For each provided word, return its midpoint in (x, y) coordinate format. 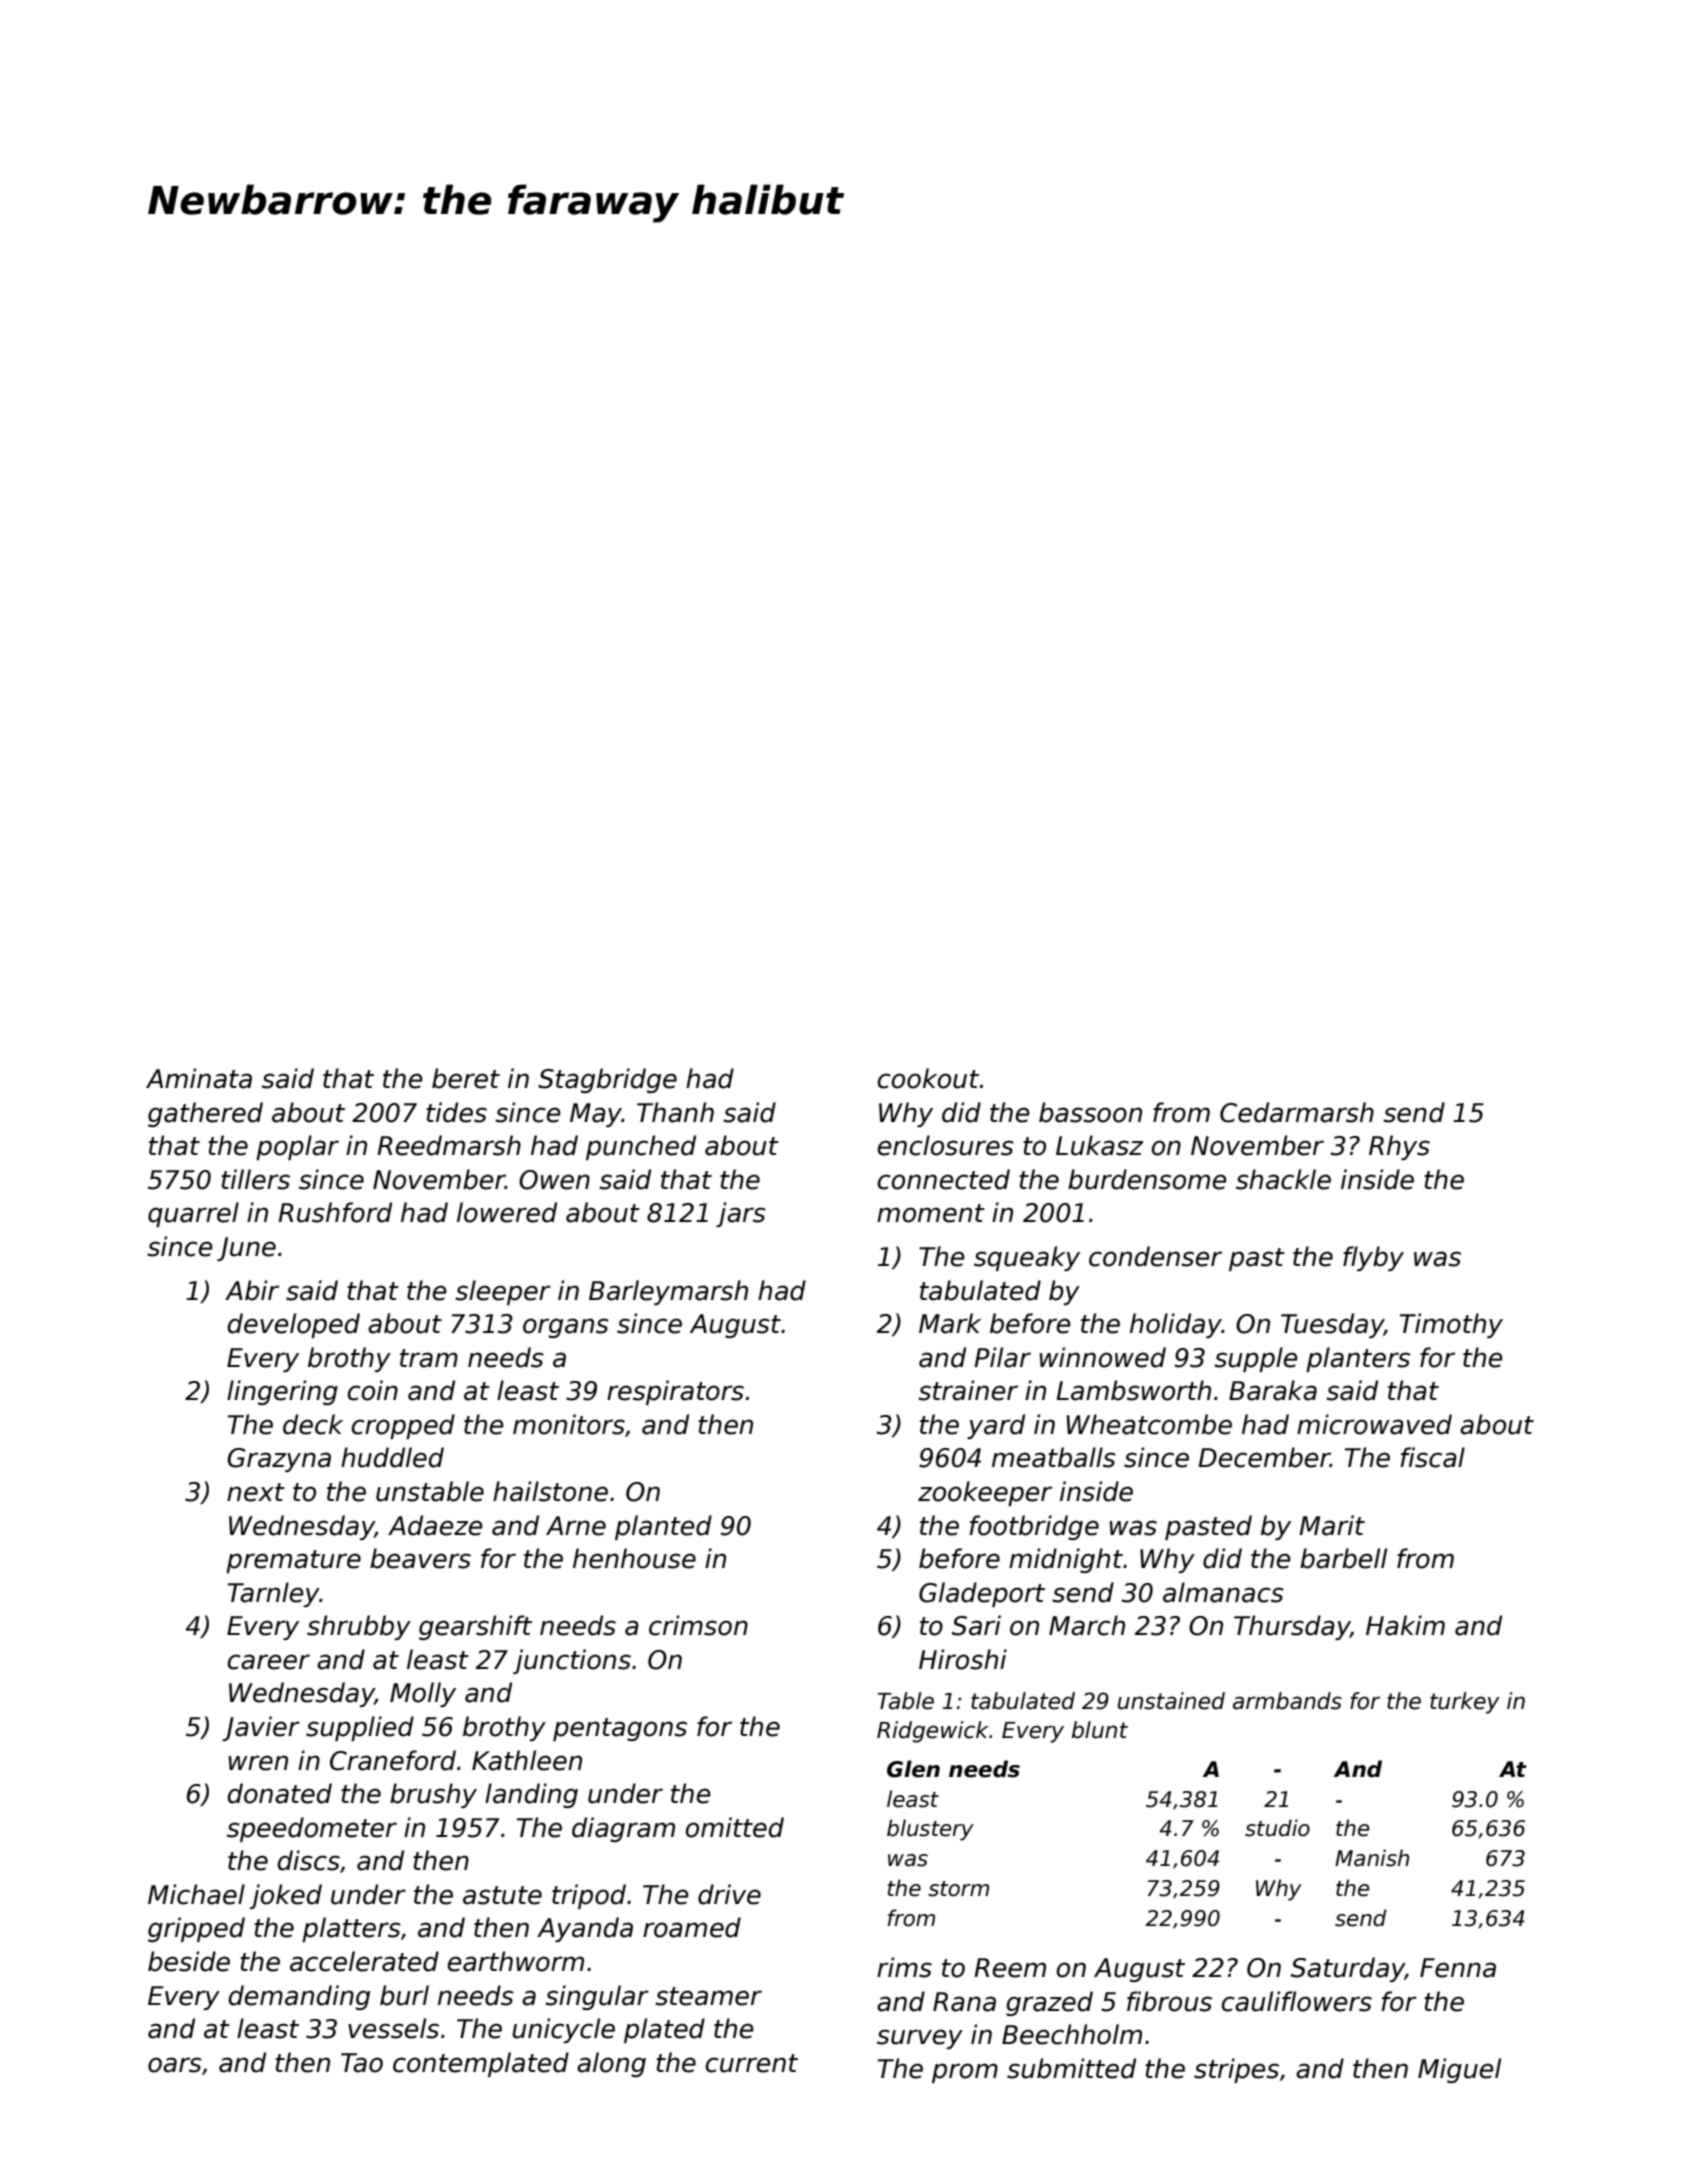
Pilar (1002, 1357)
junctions (572, 1661)
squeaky (1027, 1258)
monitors (569, 1424)
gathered (205, 1114)
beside (189, 1961)
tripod (589, 1896)
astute (502, 1895)
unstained (1171, 1701)
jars (741, 1214)
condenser (1155, 1256)
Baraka (1273, 1390)
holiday (1176, 1325)
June (246, 1249)
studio (1277, 1828)
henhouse (634, 1558)
